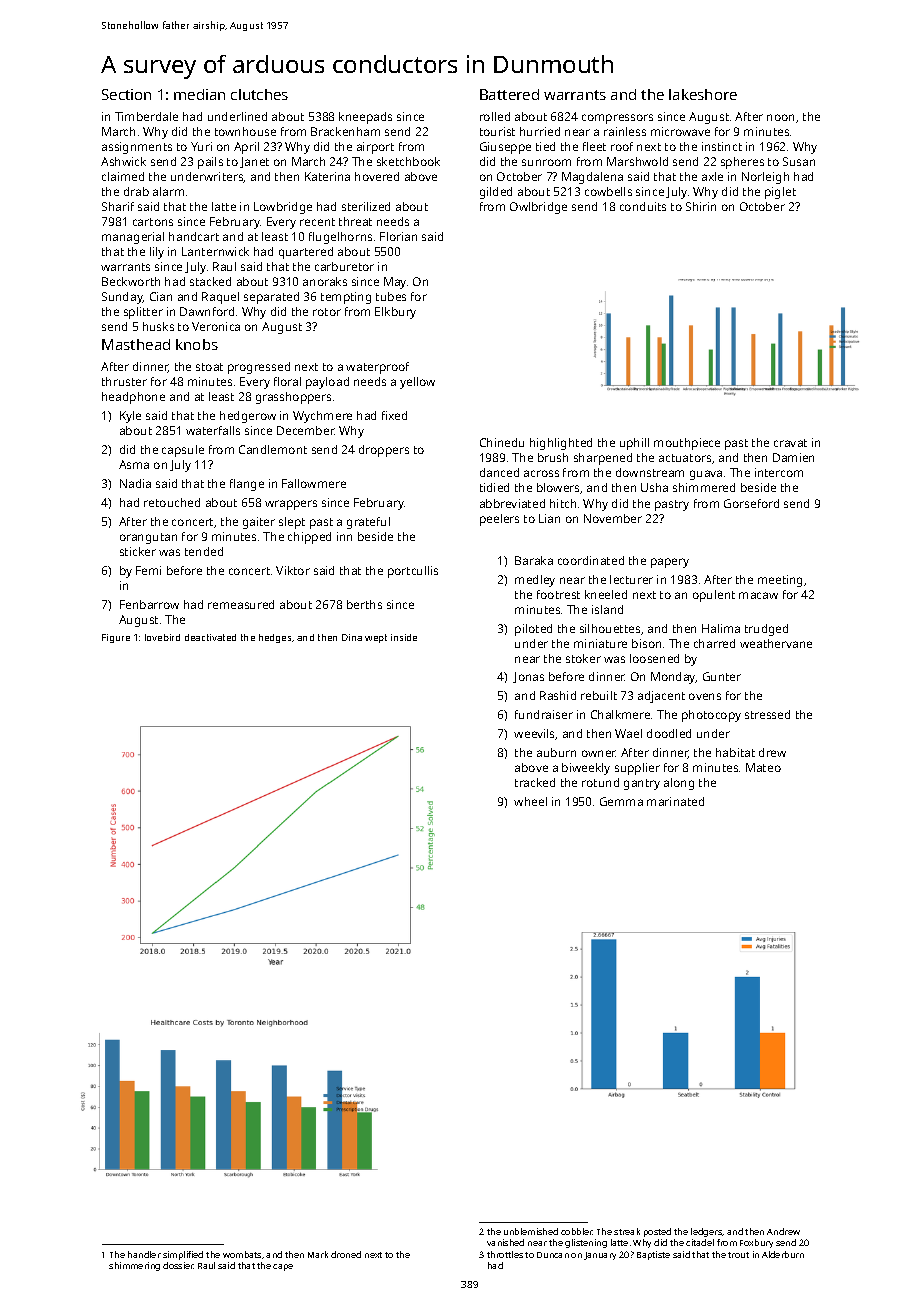 This page has height=1308, width=924. What do you see at coordinates (680, 131) in the page?
I see `microwave` at bounding box center [680, 131].
